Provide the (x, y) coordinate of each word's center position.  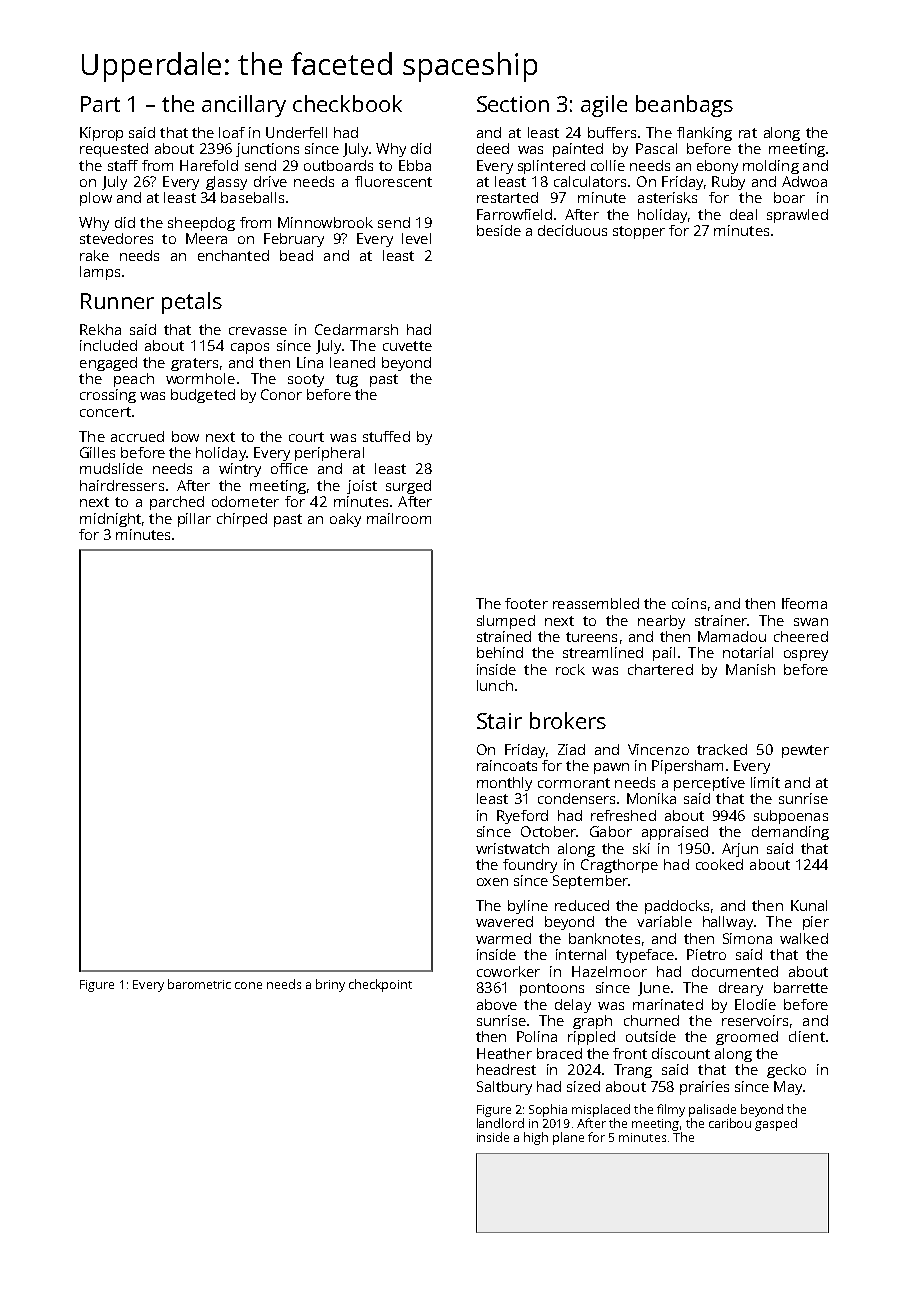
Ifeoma (804, 603)
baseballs (252, 197)
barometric (199, 984)
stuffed (386, 436)
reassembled (596, 603)
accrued (137, 436)
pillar (194, 520)
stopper (639, 232)
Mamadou (732, 636)
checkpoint (380, 985)
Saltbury (504, 1088)
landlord (500, 1123)
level (416, 238)
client (807, 1036)
